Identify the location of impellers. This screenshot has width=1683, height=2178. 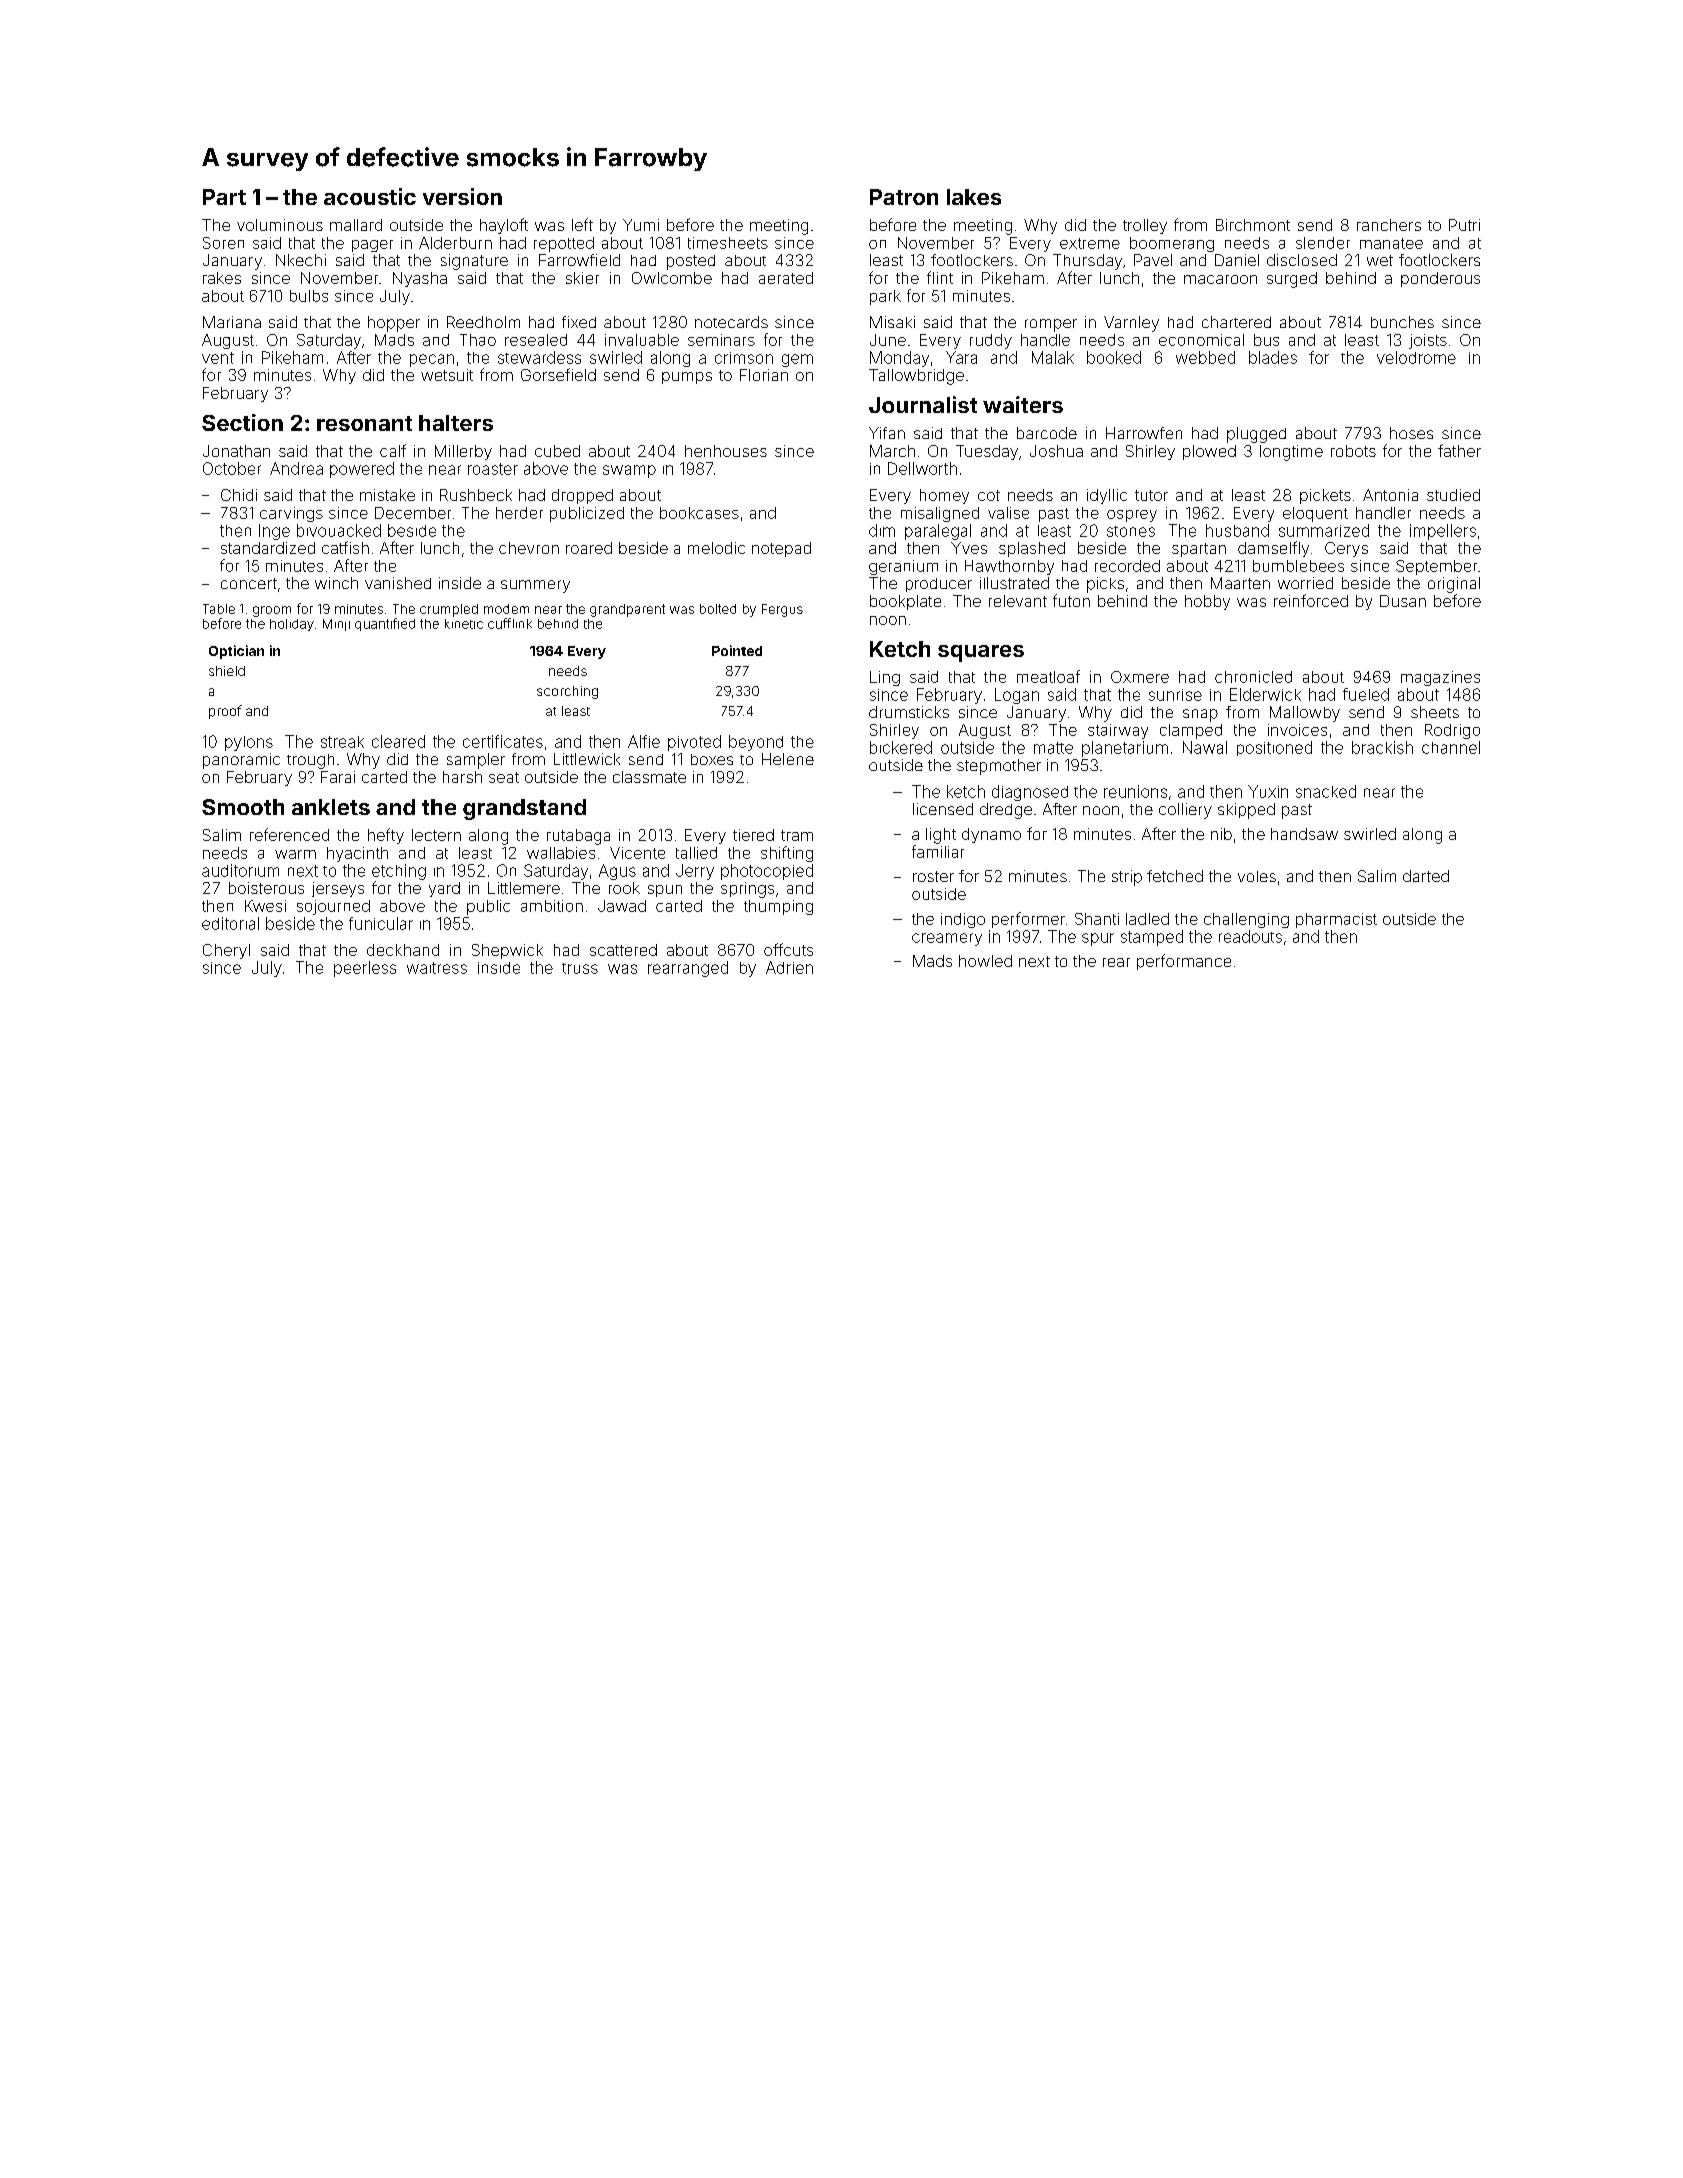
(1443, 532).
